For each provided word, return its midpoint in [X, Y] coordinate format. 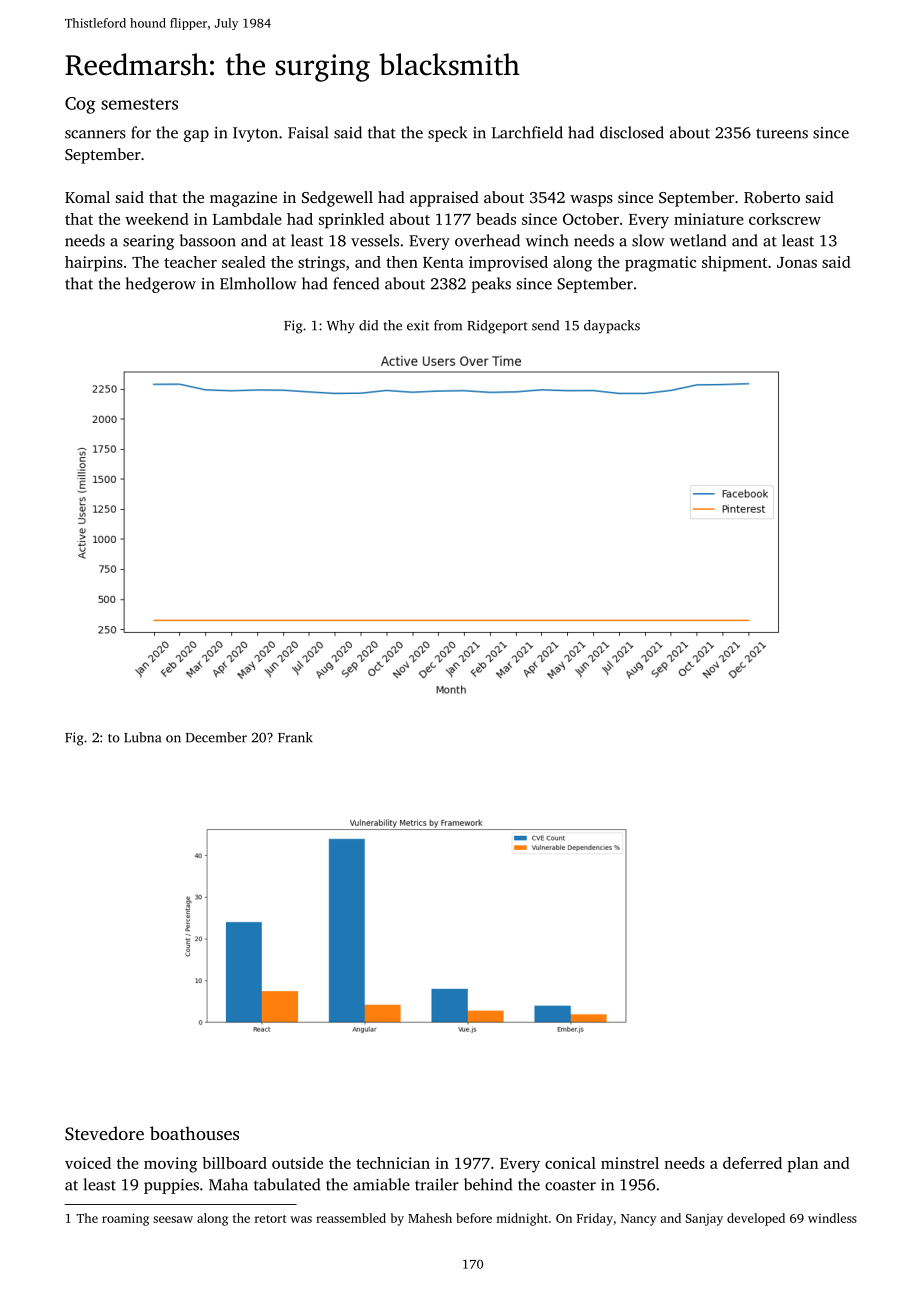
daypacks [612, 327]
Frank [295, 737]
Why [341, 327]
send [545, 325]
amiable [381, 1184]
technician [393, 1163]
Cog [80, 105]
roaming [125, 1219]
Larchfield [527, 132]
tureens [782, 133]
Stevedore [104, 1133]
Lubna [142, 737]
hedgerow [161, 285]
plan [803, 1165]
